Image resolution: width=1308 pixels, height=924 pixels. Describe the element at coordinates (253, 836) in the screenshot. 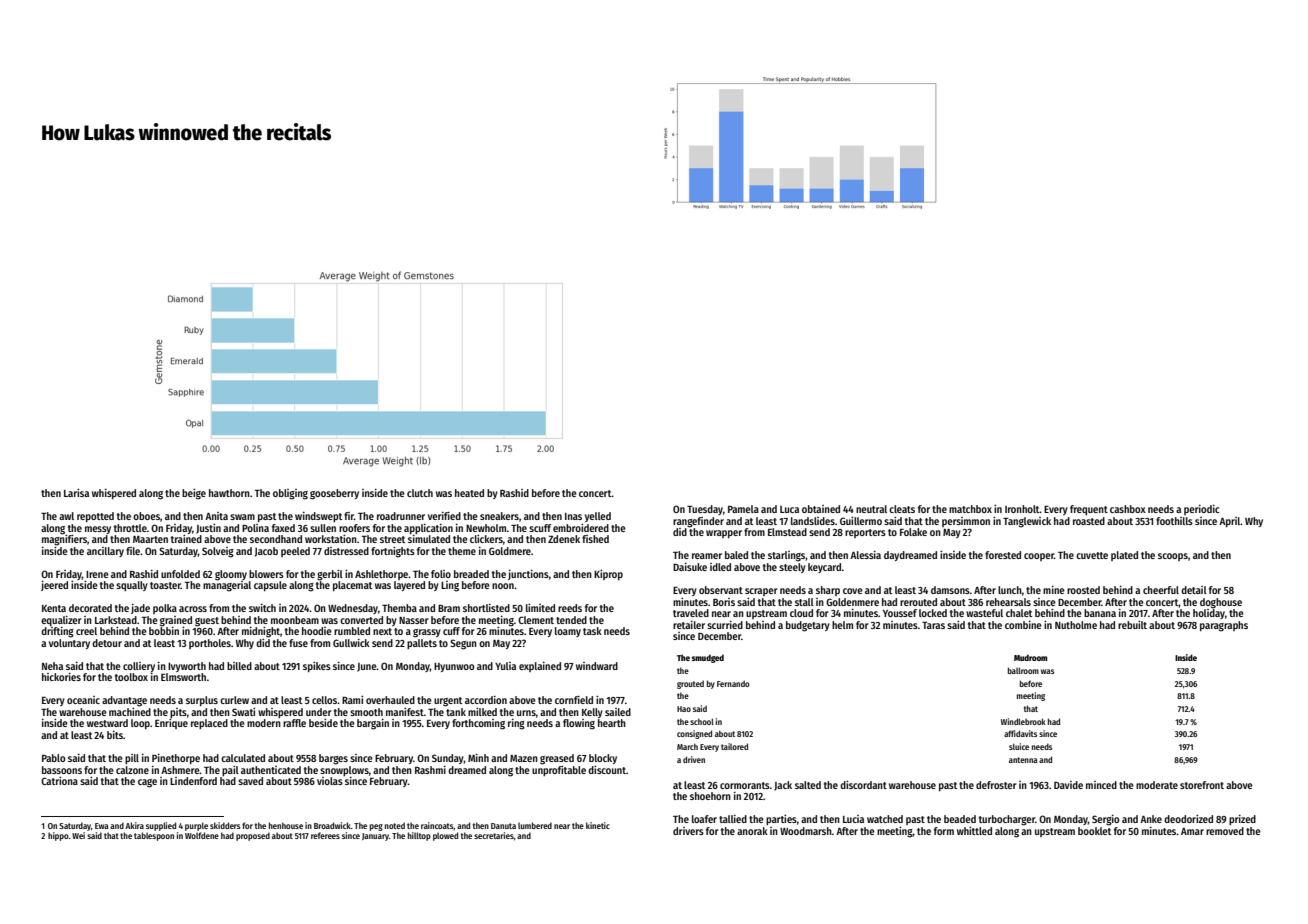

I see `proposed` at that location.
